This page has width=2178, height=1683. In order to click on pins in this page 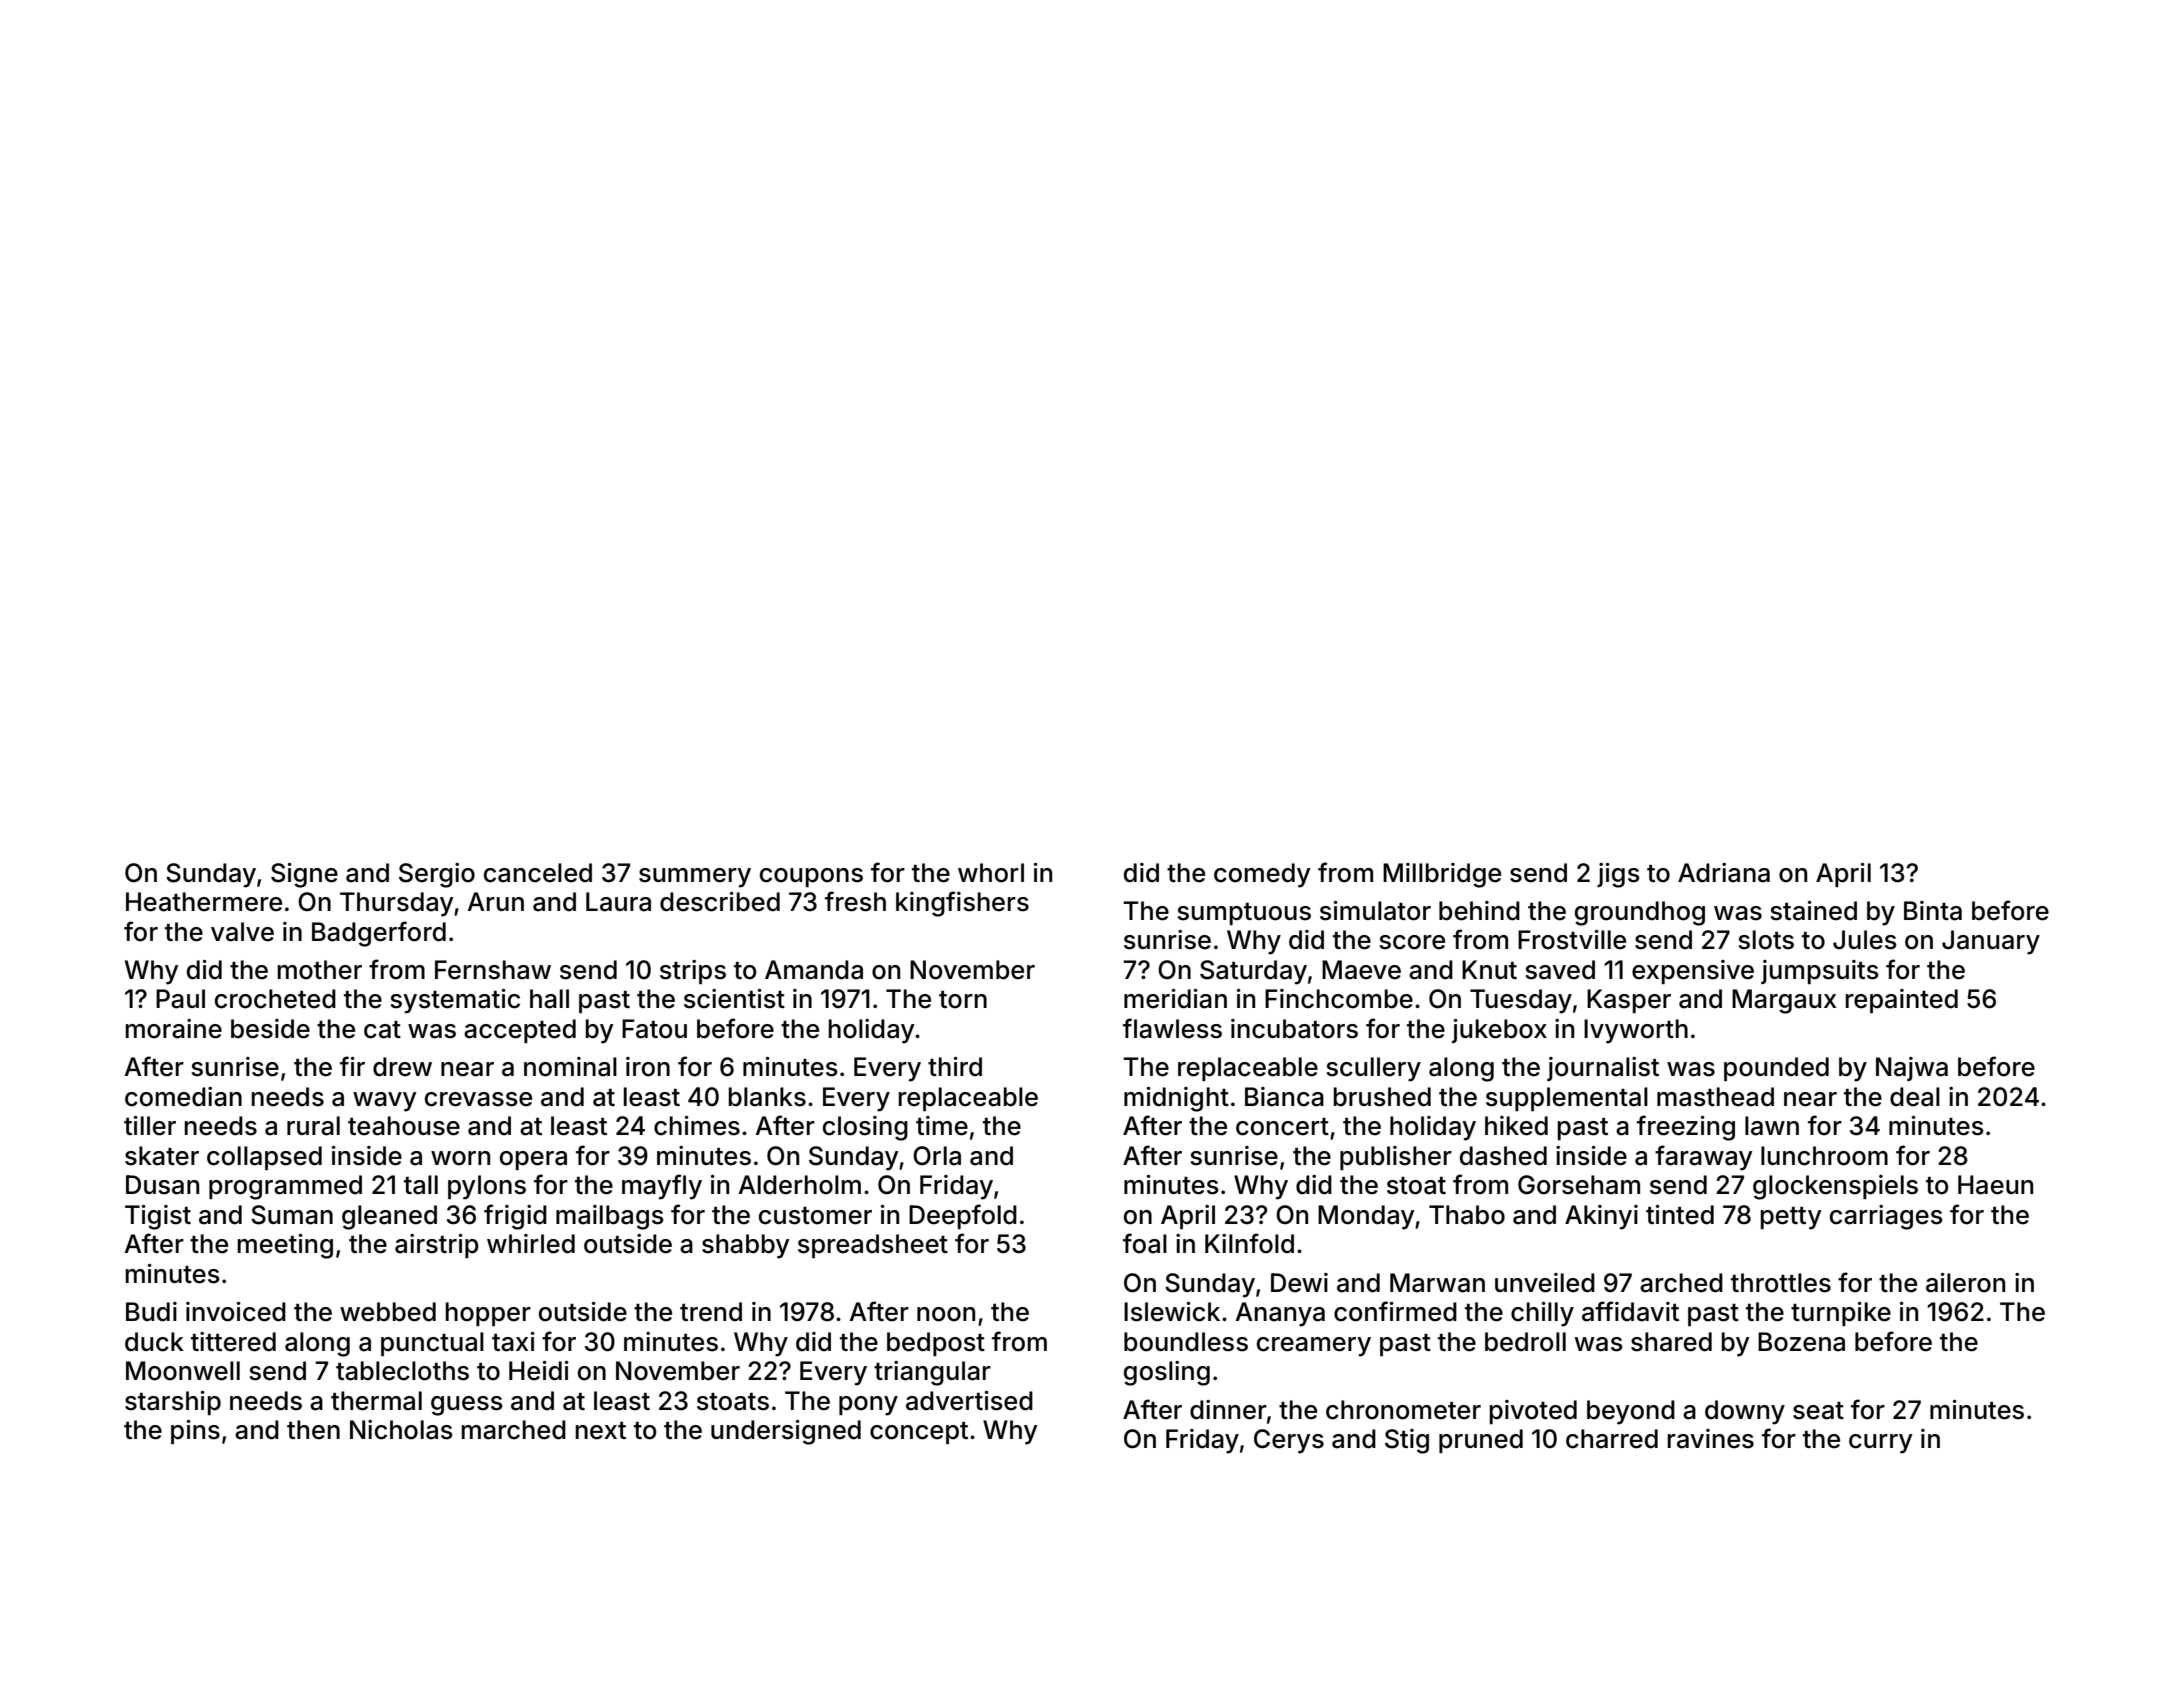, I will do `click(195, 1432)`.
